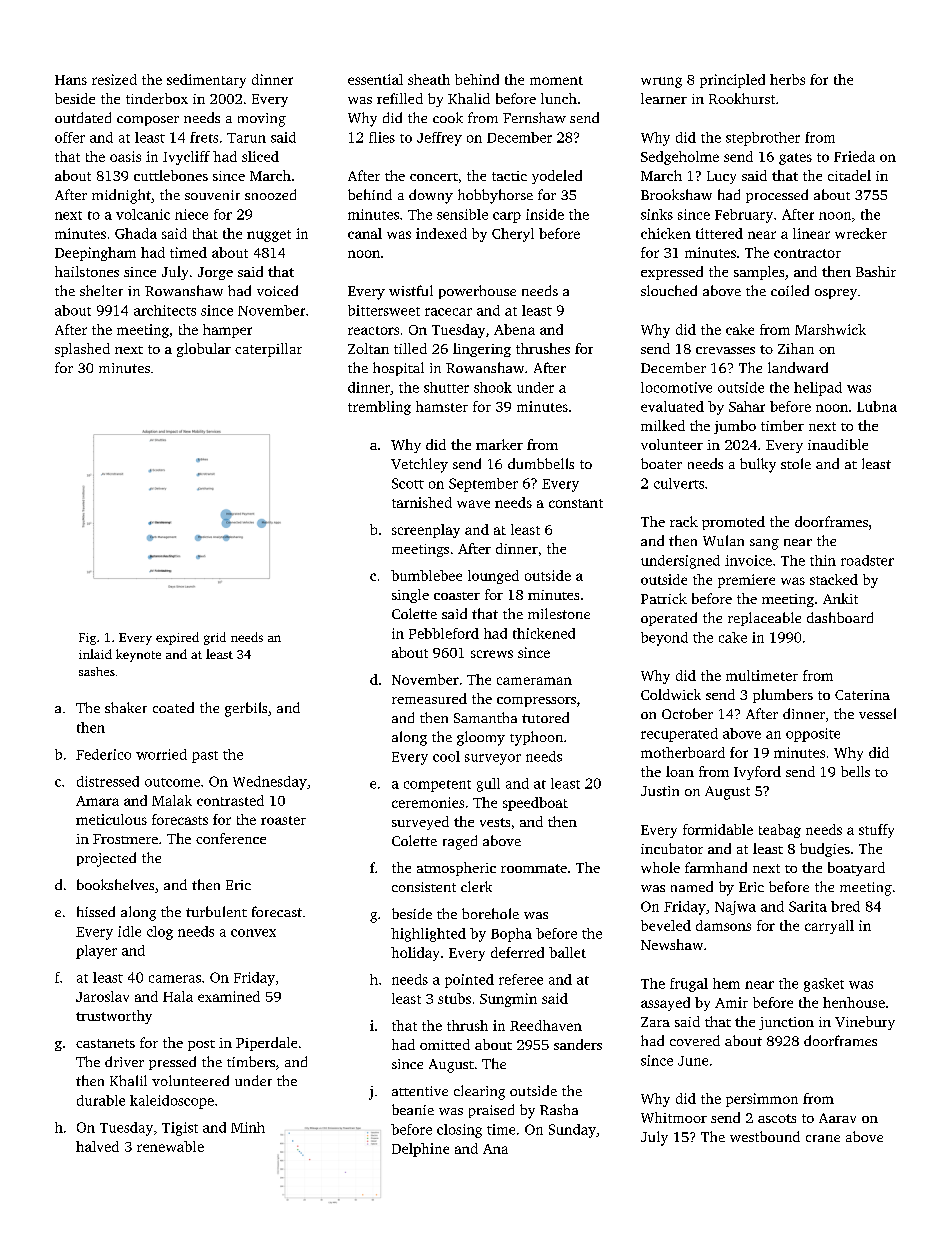 The width and height of the page is (952, 1233). Describe the element at coordinates (114, 1017) in the page. I see `trustworthy` at that location.
